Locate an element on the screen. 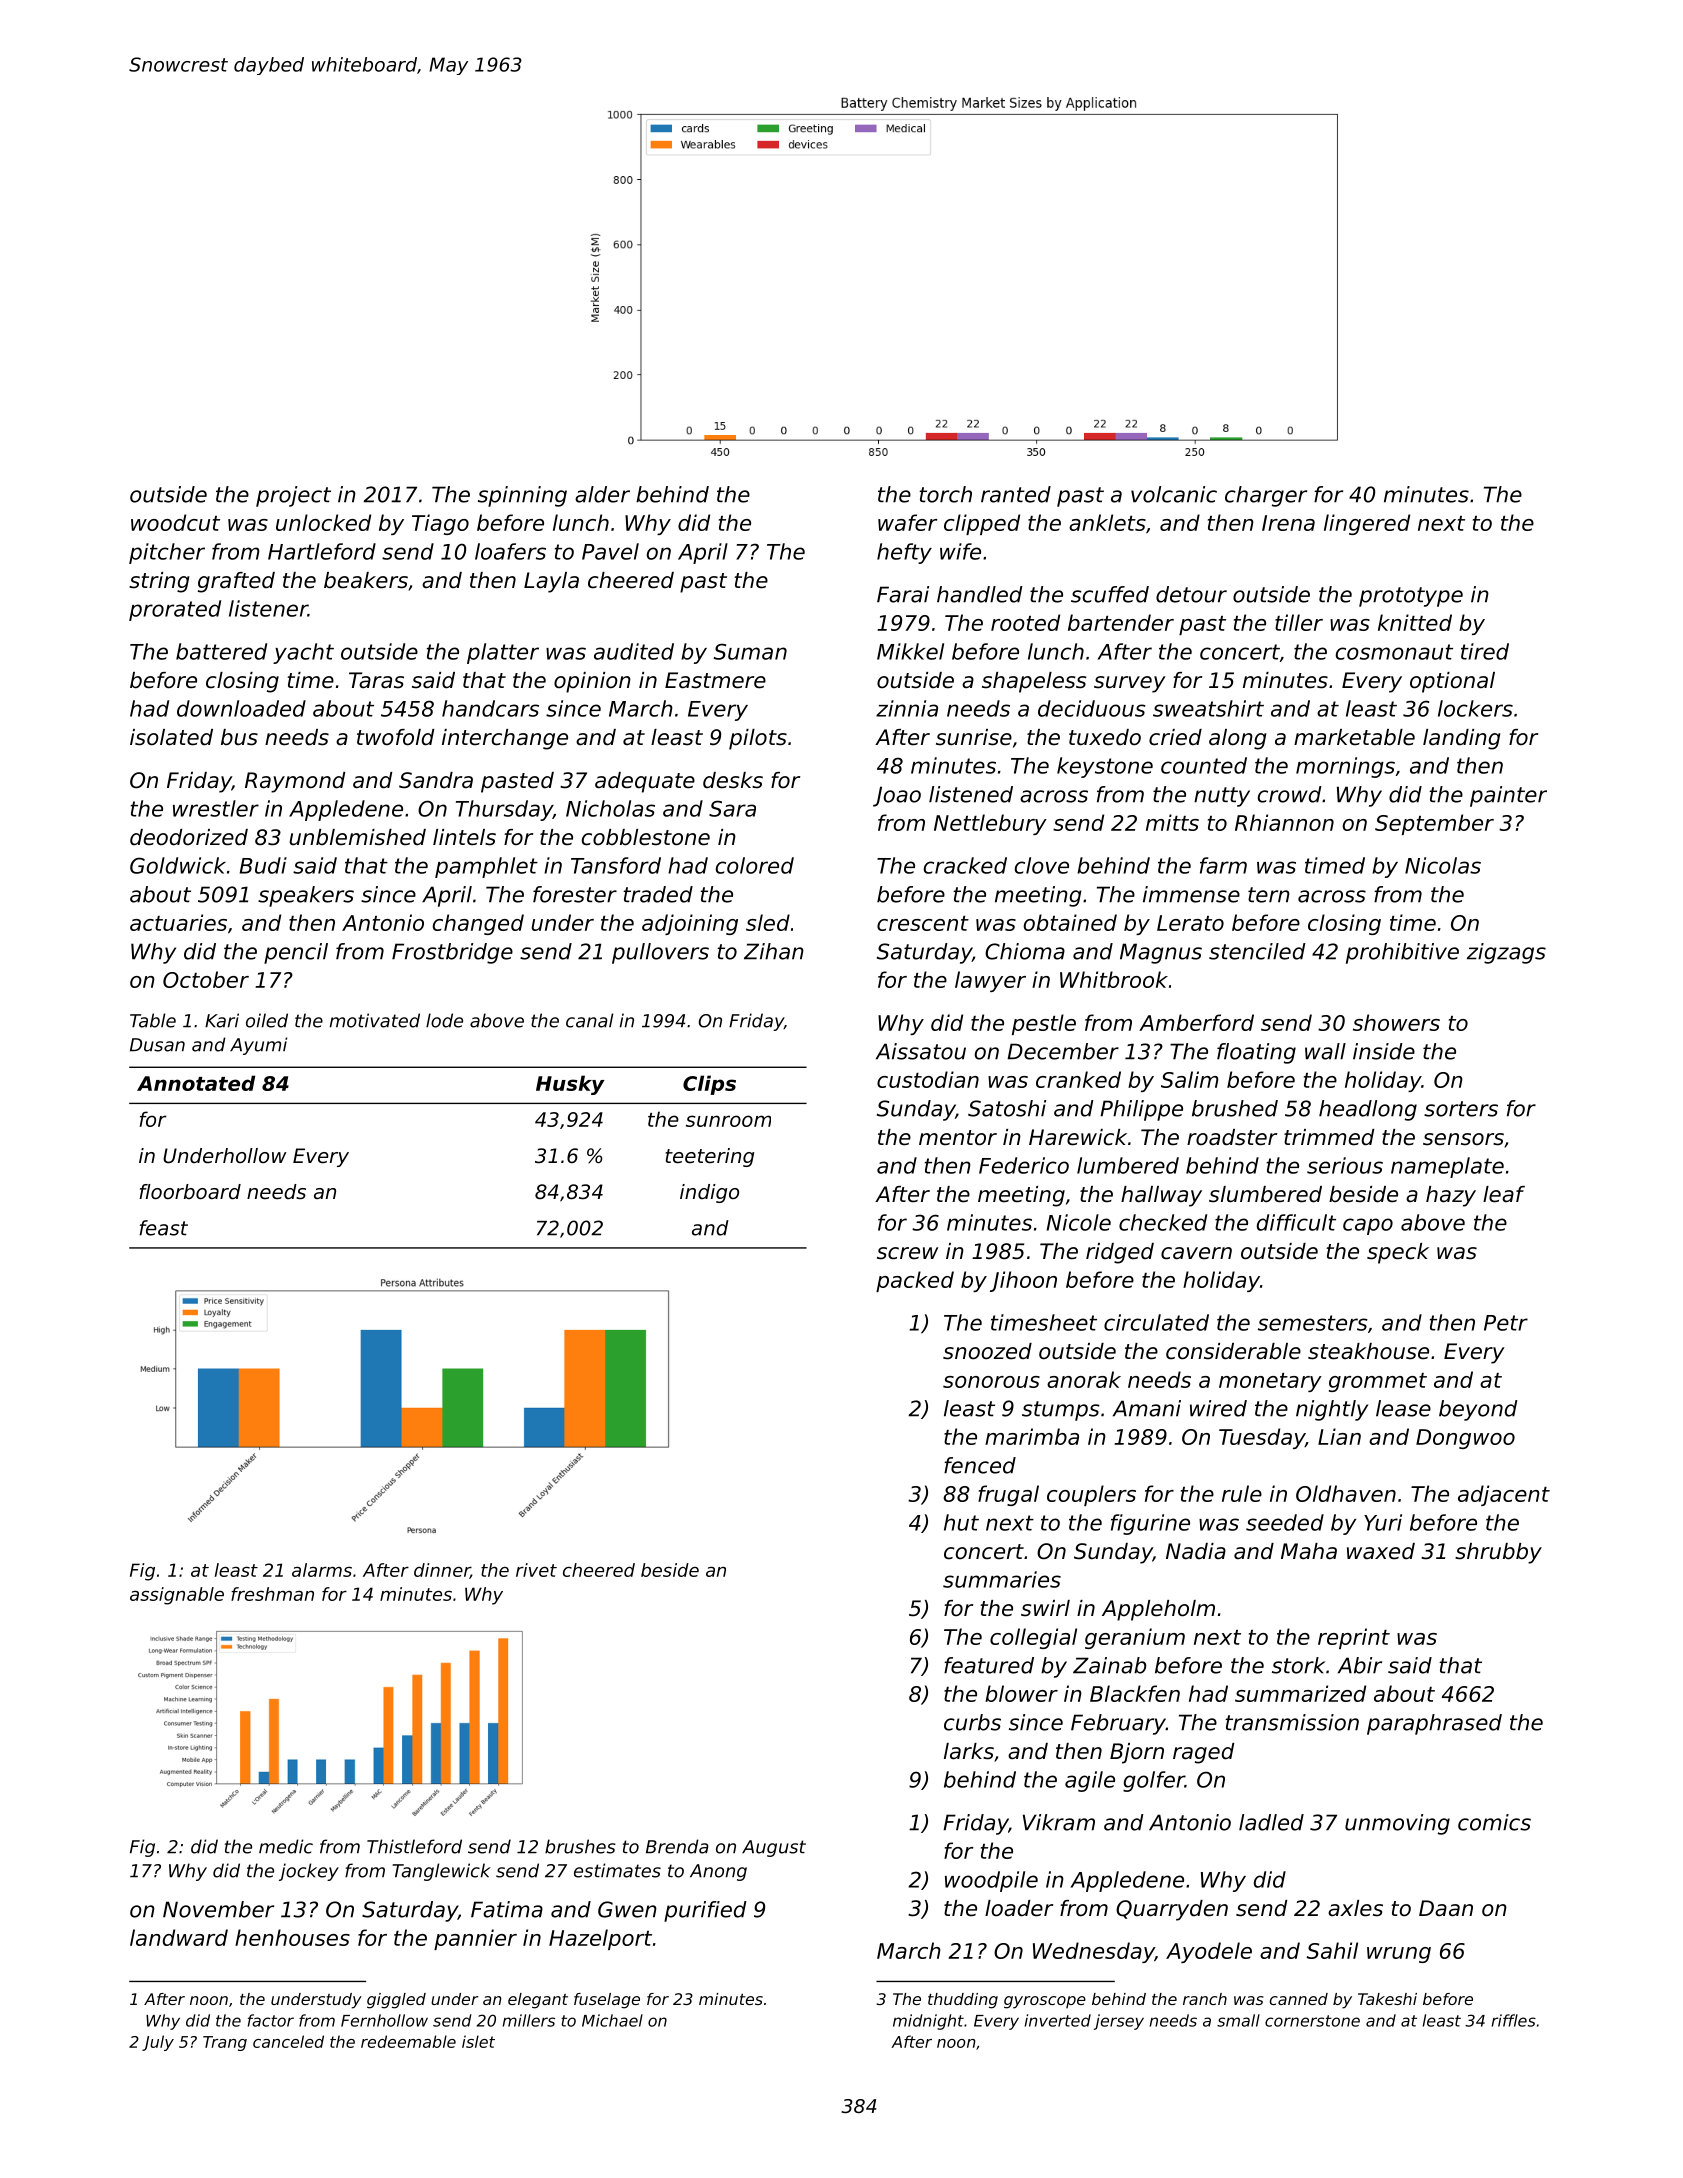 The image size is (1683, 2178). jockey is located at coordinates (309, 1872).
